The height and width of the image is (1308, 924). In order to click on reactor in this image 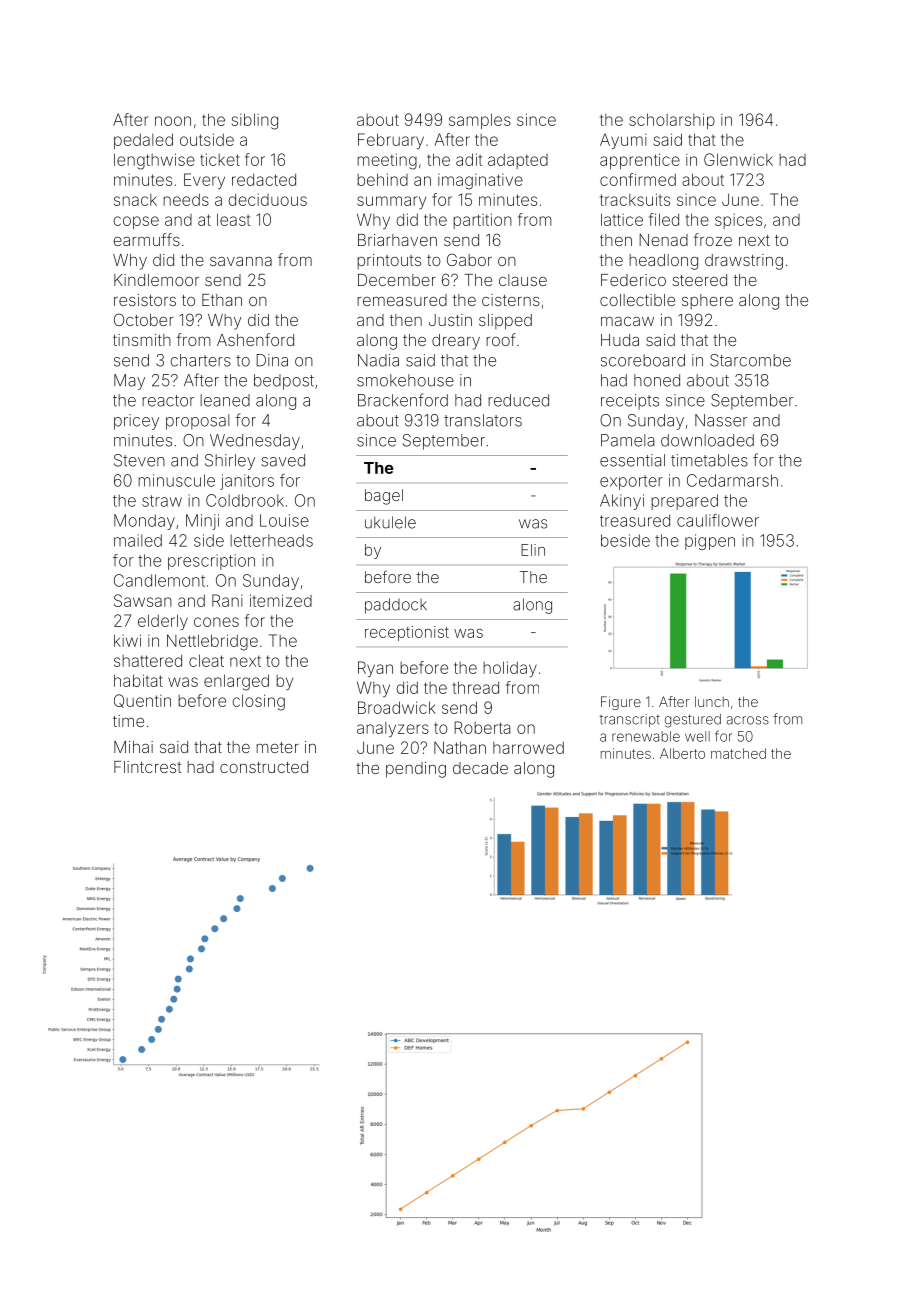, I will do `click(168, 401)`.
